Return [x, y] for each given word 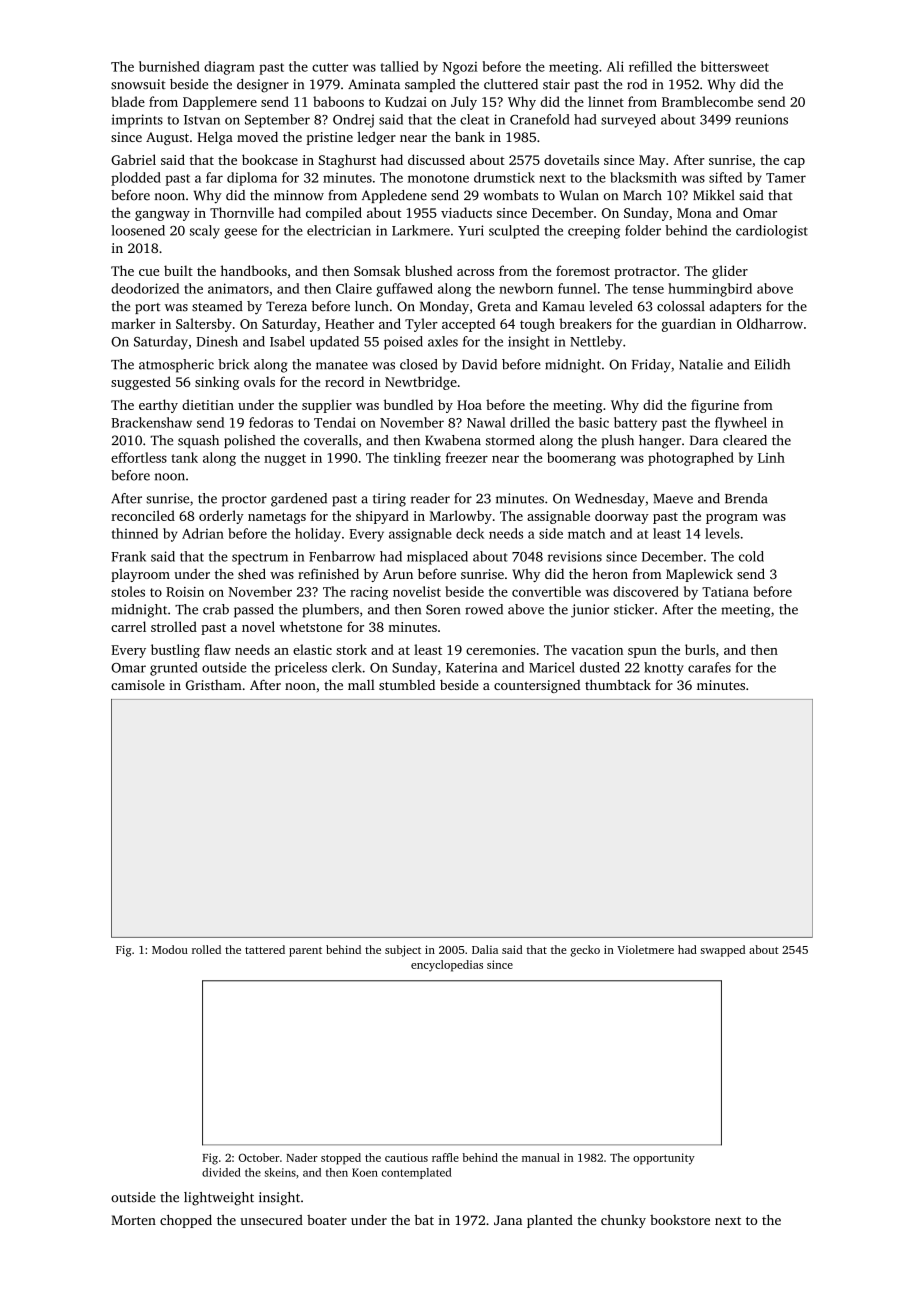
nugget [285, 460]
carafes [709, 667]
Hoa [469, 405]
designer [263, 86]
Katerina [471, 667]
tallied [399, 66]
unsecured [271, 1220]
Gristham [214, 685]
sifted [725, 177]
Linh [771, 457]
